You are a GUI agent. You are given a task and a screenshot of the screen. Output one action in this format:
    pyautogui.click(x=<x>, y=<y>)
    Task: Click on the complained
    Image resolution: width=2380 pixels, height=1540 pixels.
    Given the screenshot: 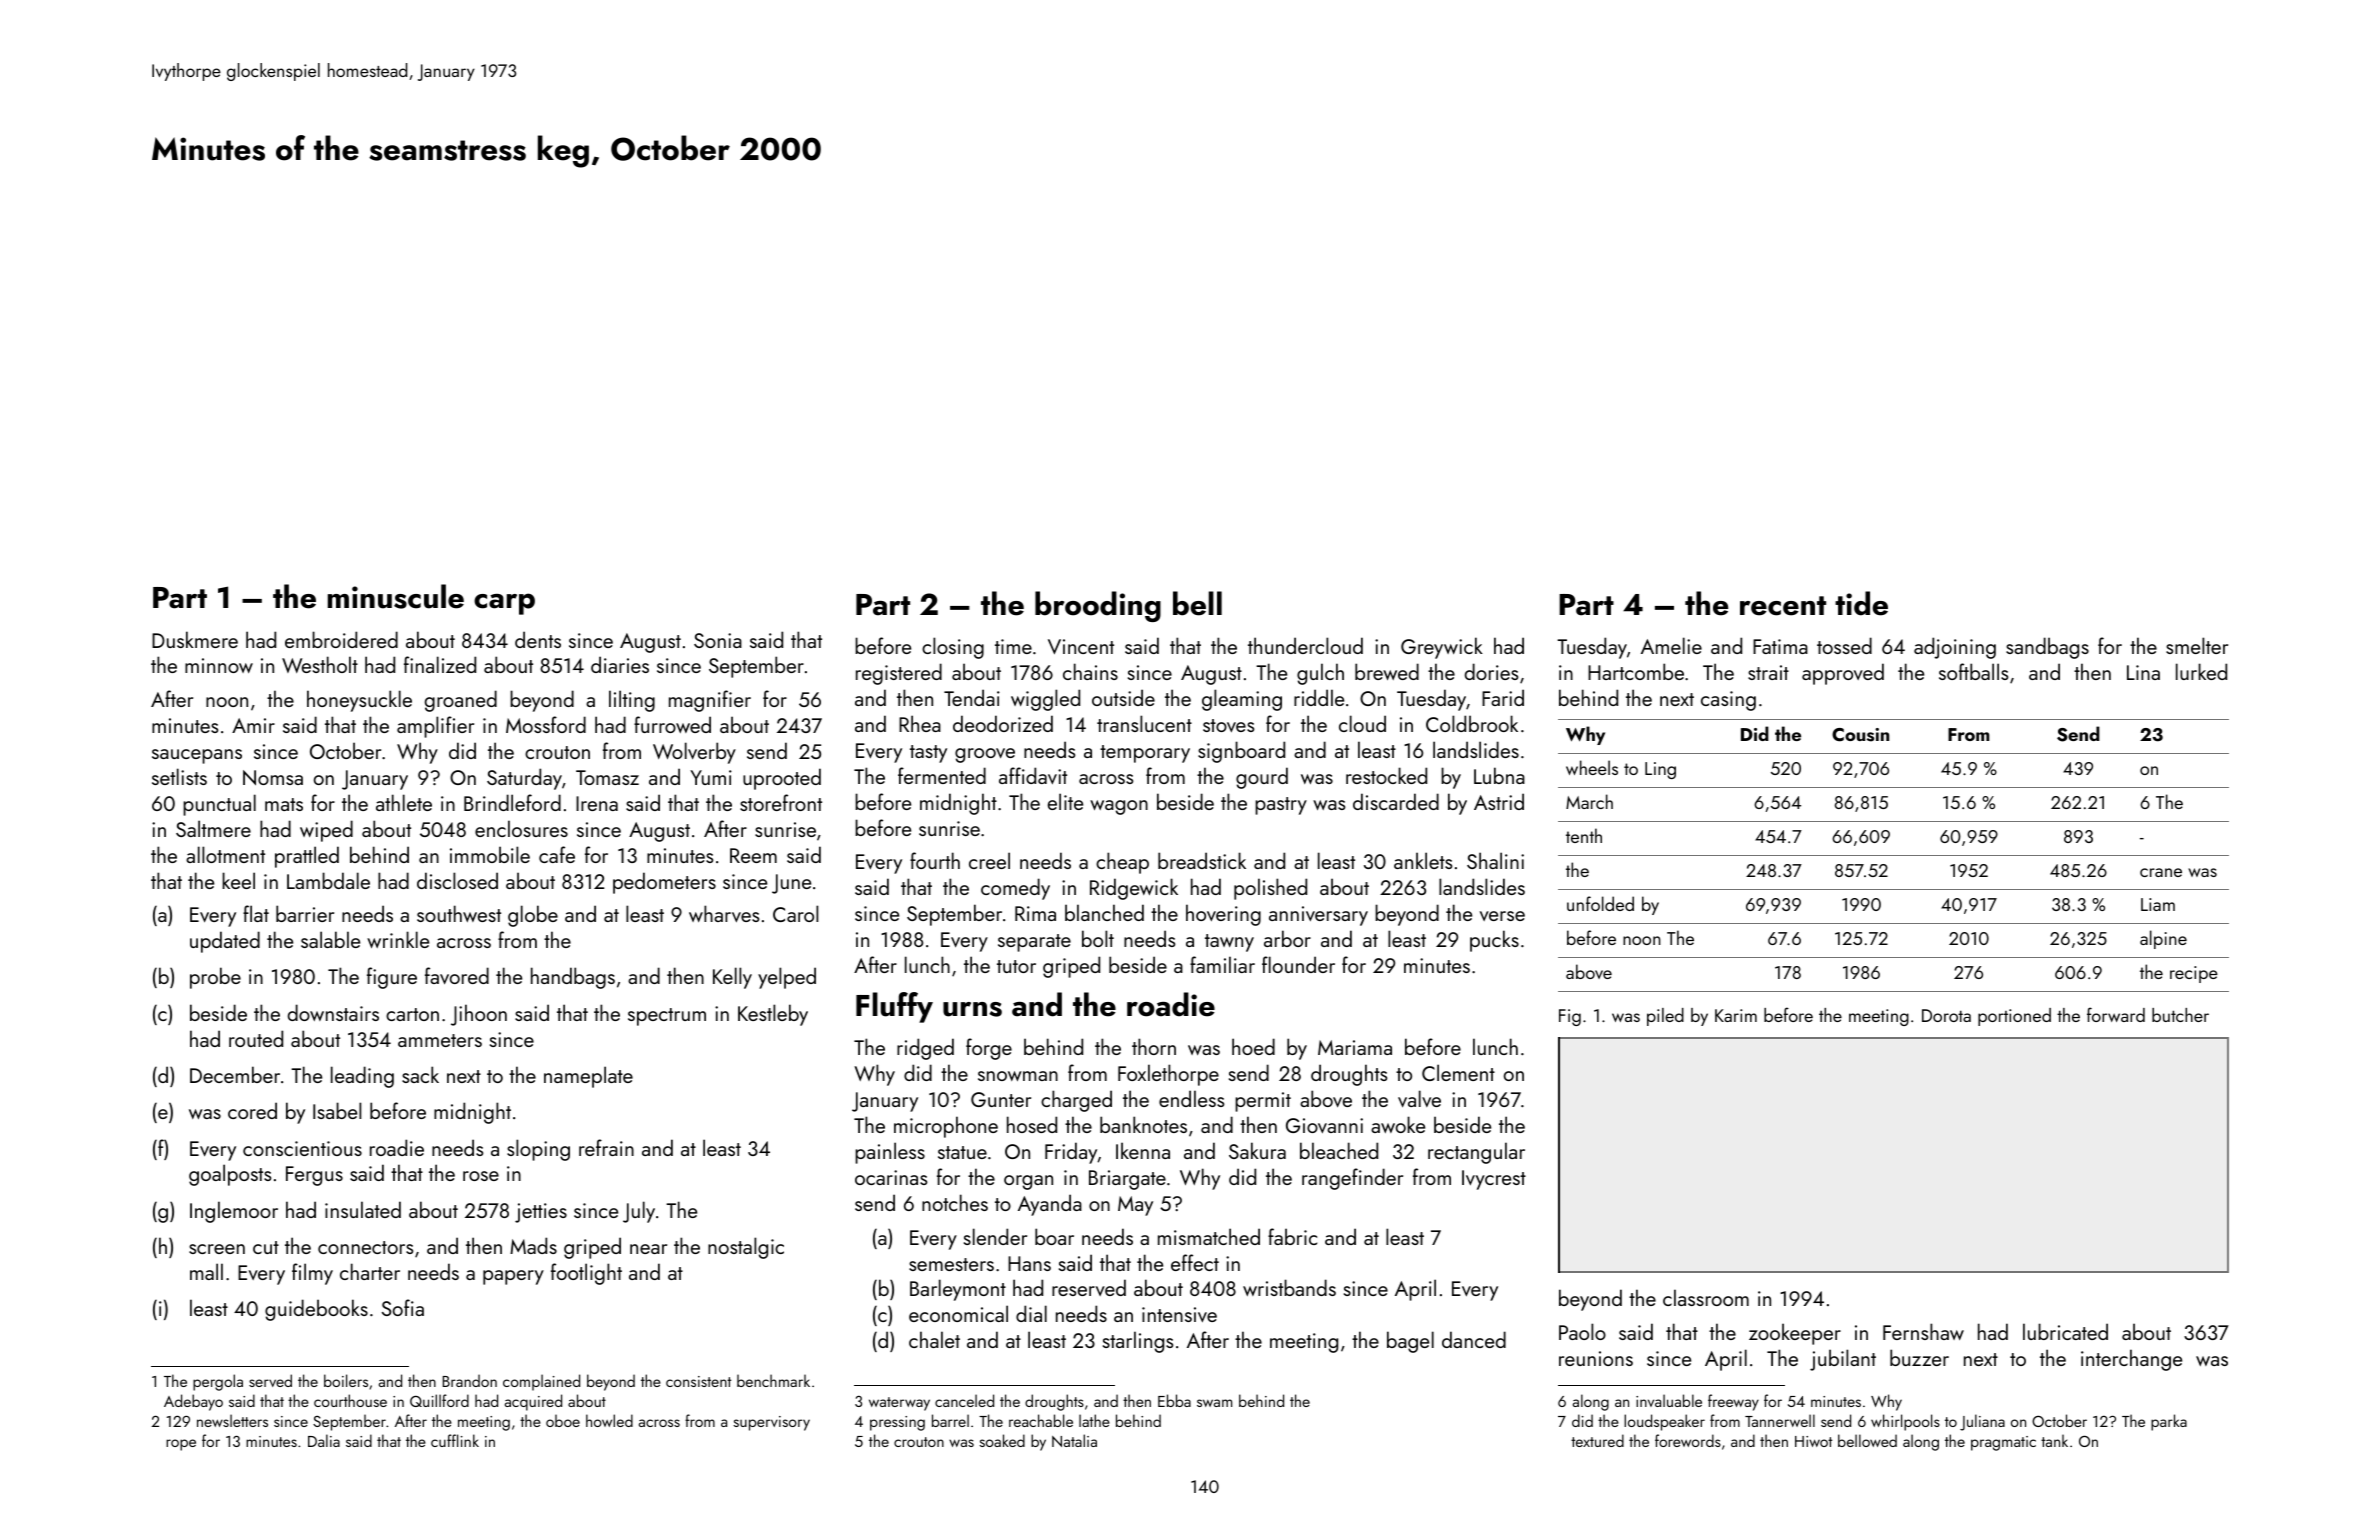 What is the action you would take?
    pyautogui.click(x=541, y=1382)
